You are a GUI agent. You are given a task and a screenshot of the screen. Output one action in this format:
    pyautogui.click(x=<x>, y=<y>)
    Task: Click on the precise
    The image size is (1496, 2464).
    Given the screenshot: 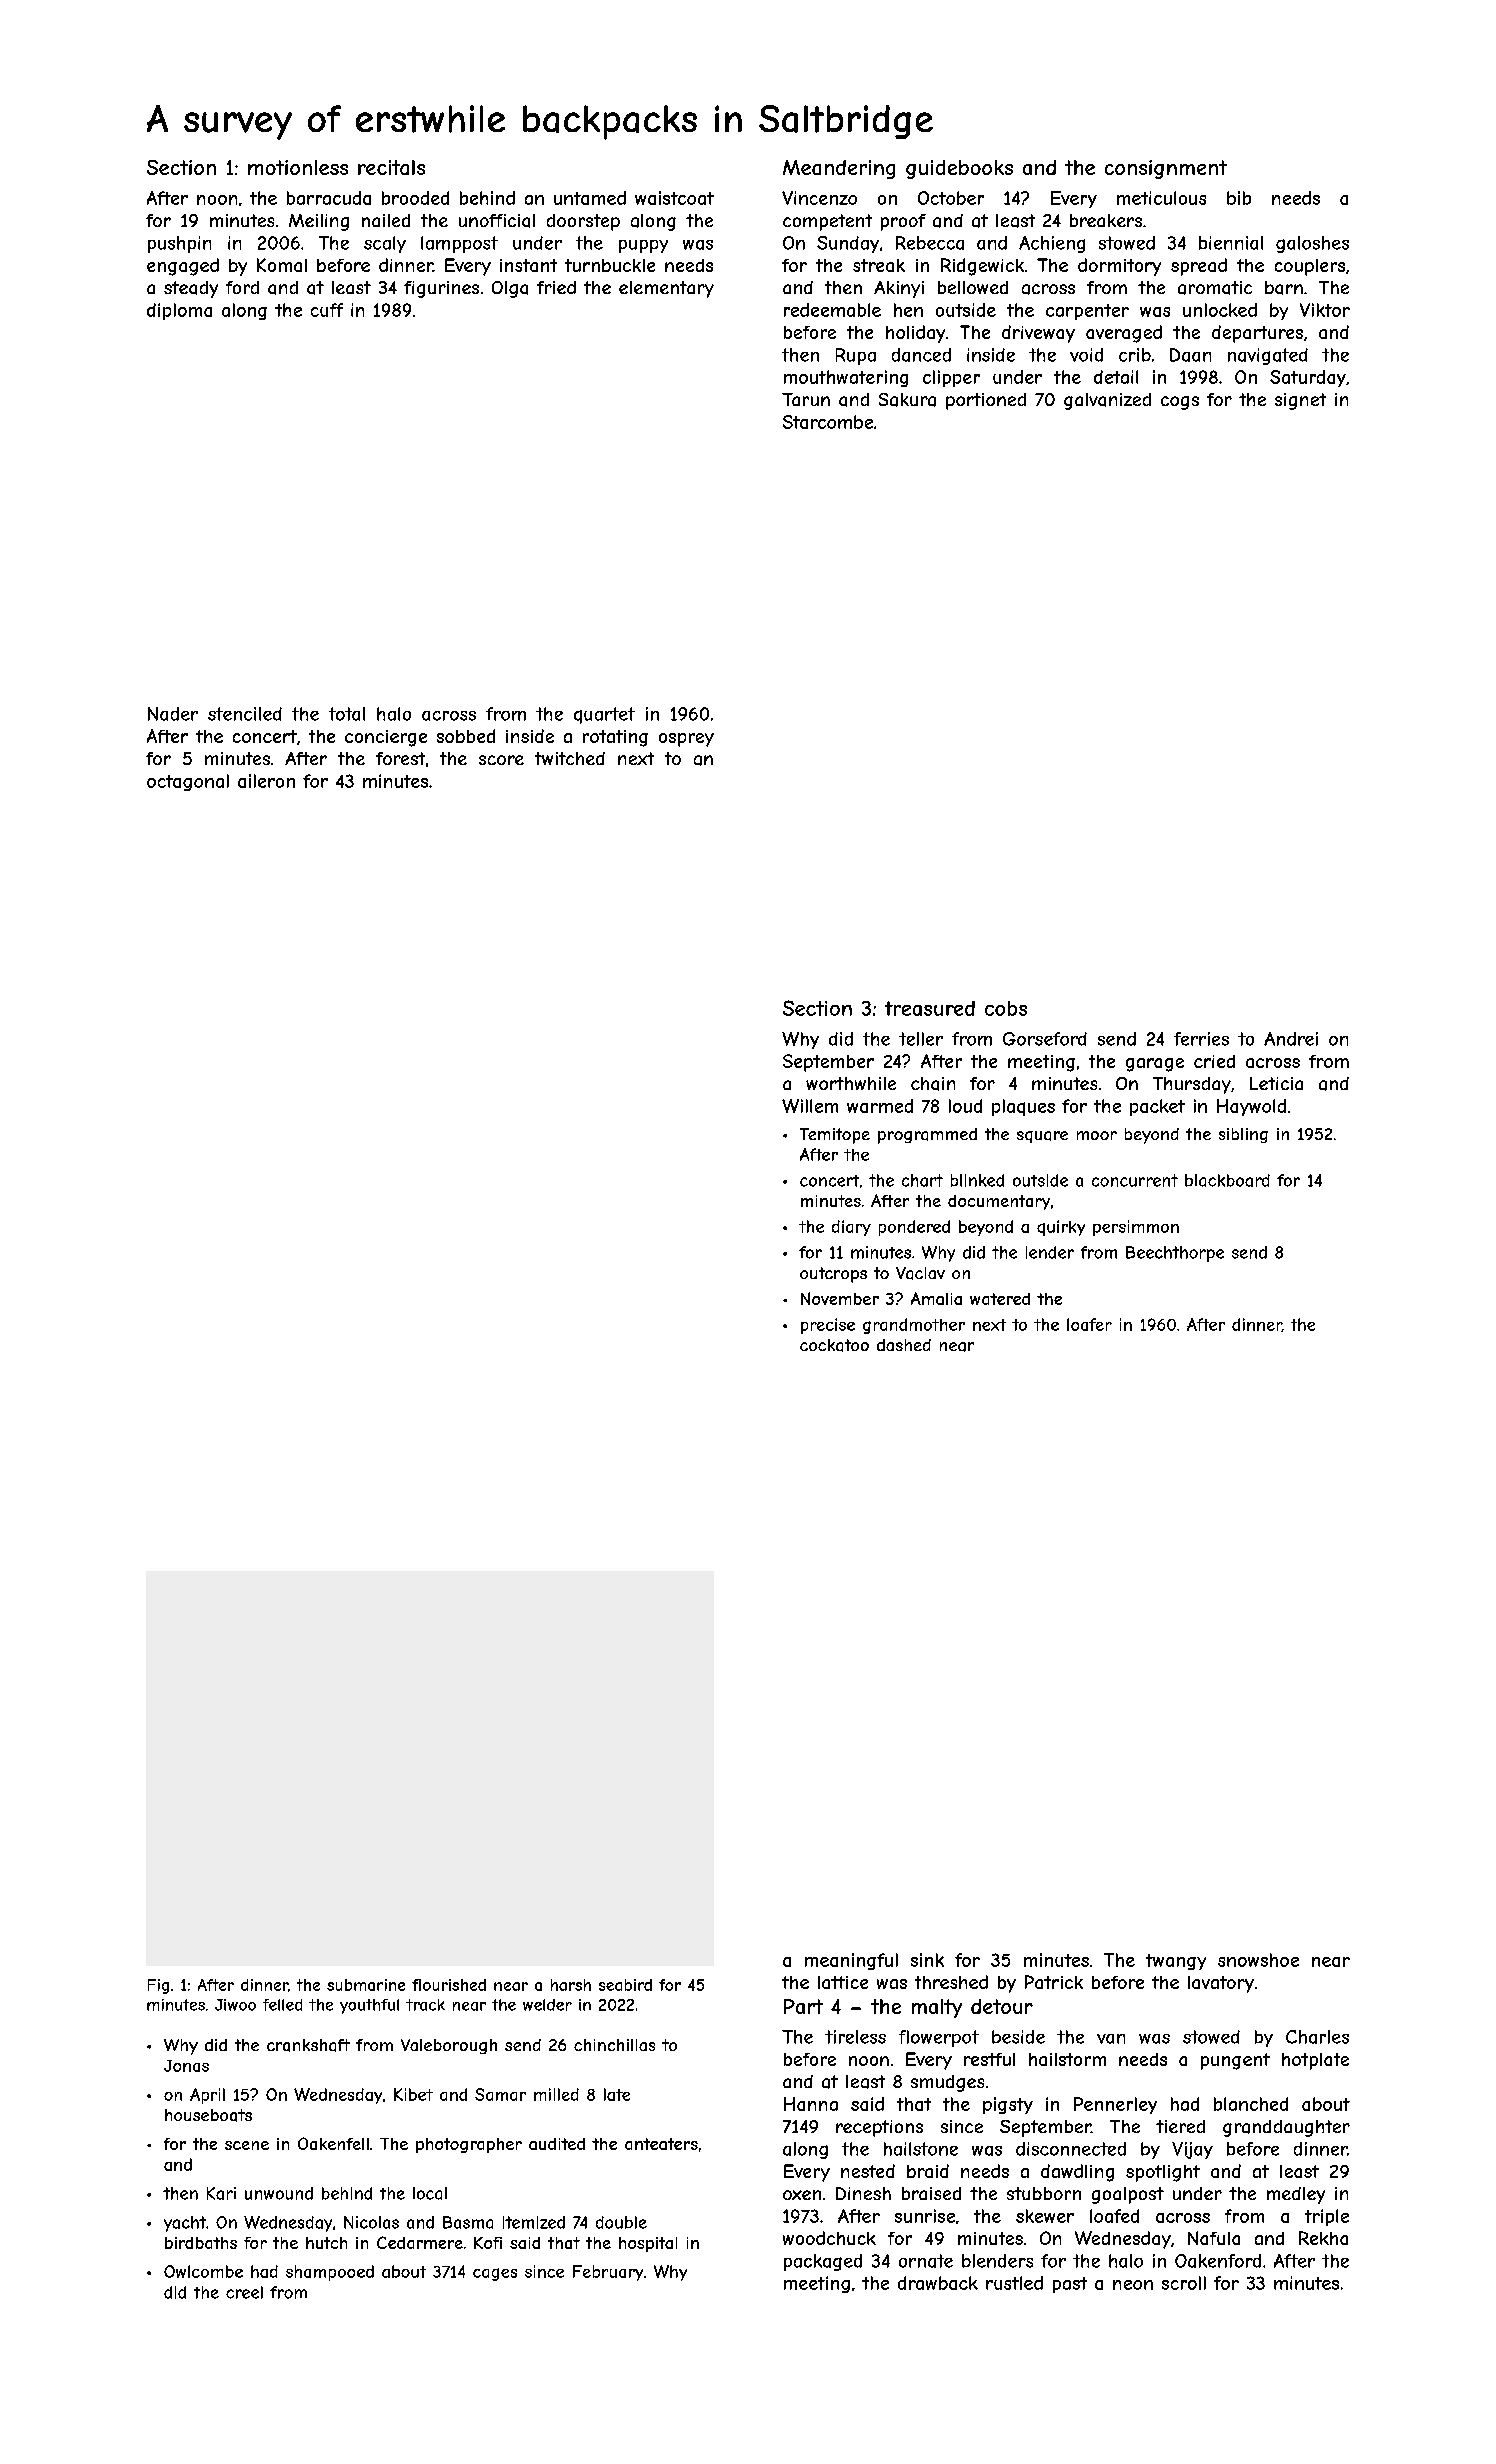 What is the action you would take?
    pyautogui.click(x=828, y=1326)
